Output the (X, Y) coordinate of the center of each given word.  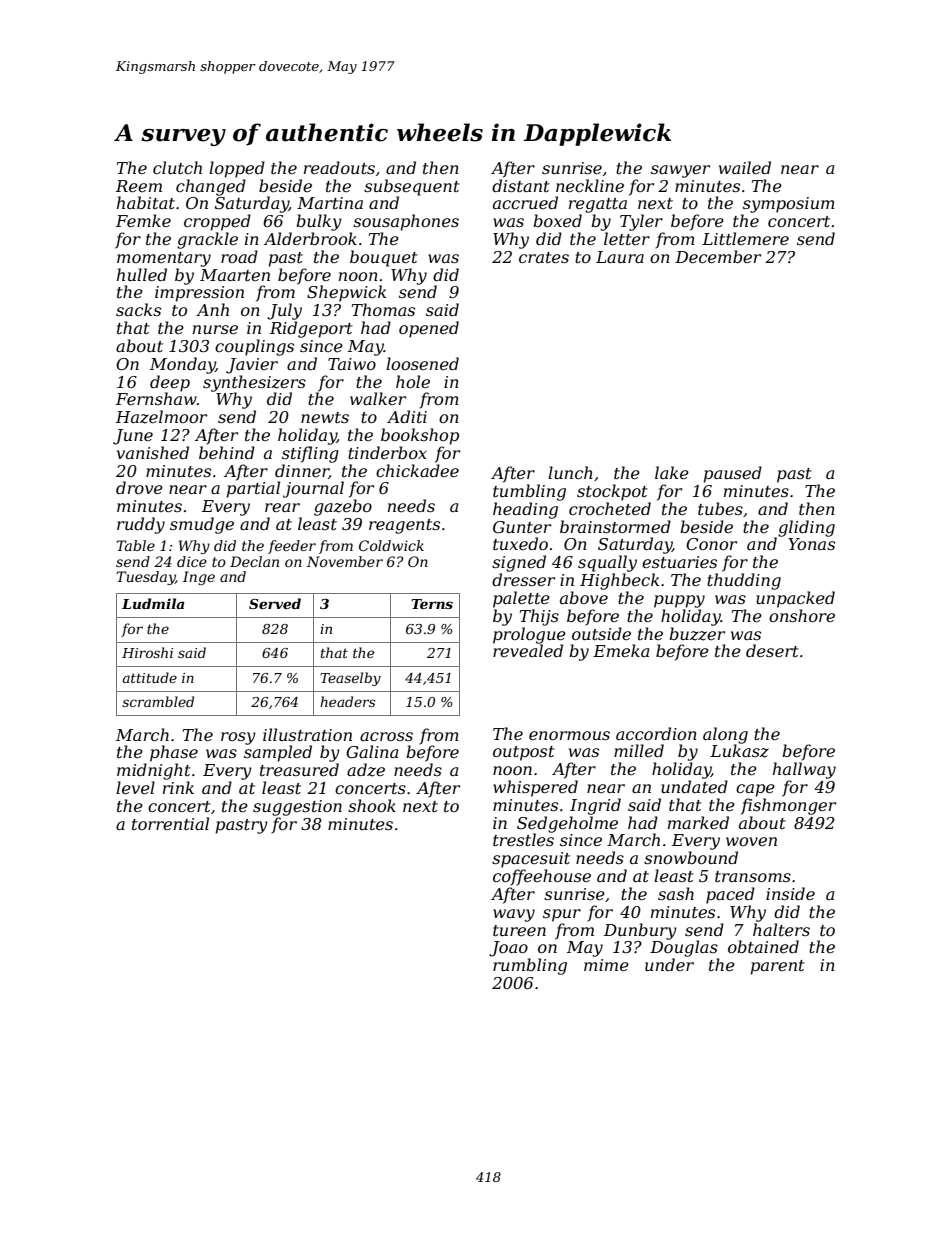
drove (139, 487)
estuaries (679, 562)
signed (519, 563)
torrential (170, 823)
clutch (177, 167)
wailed (745, 167)
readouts (339, 167)
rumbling (530, 966)
